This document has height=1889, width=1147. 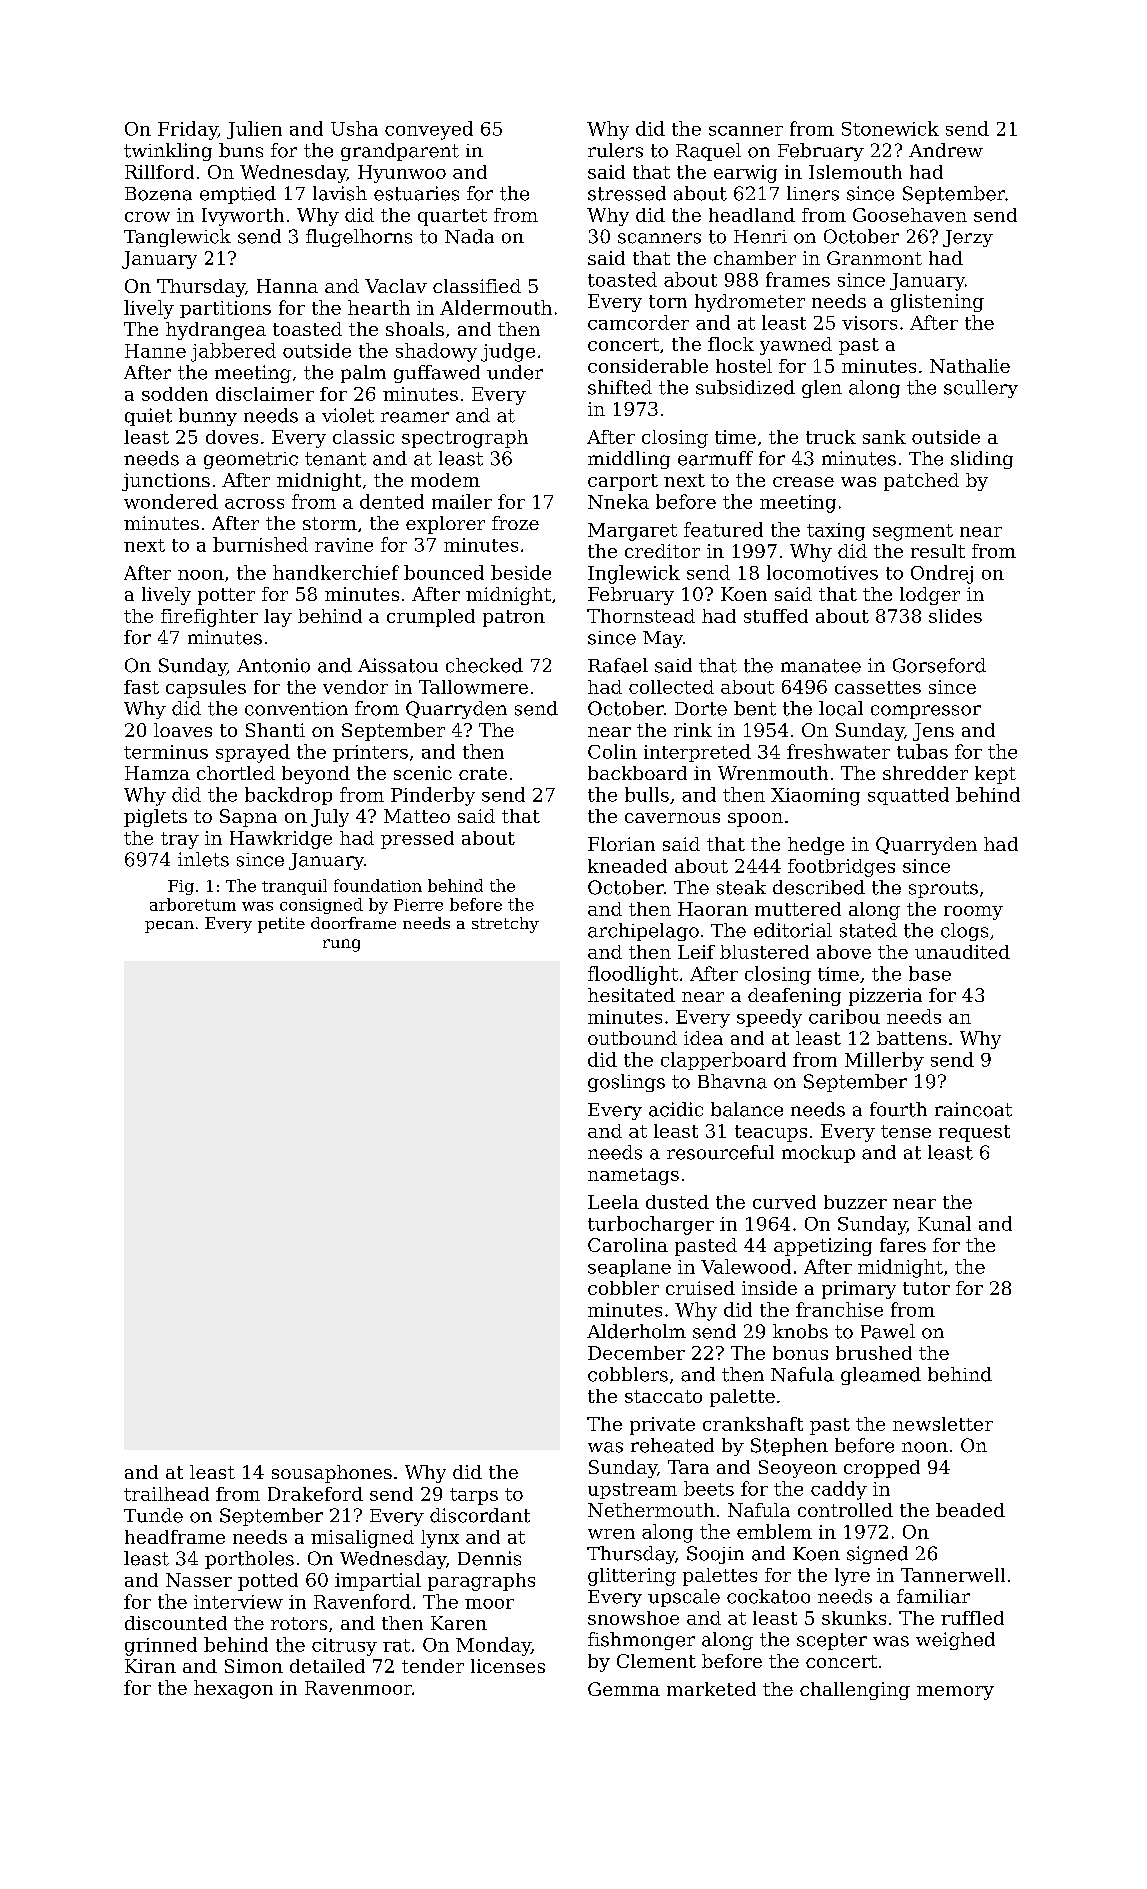 I want to click on Gorseford, so click(x=939, y=665).
